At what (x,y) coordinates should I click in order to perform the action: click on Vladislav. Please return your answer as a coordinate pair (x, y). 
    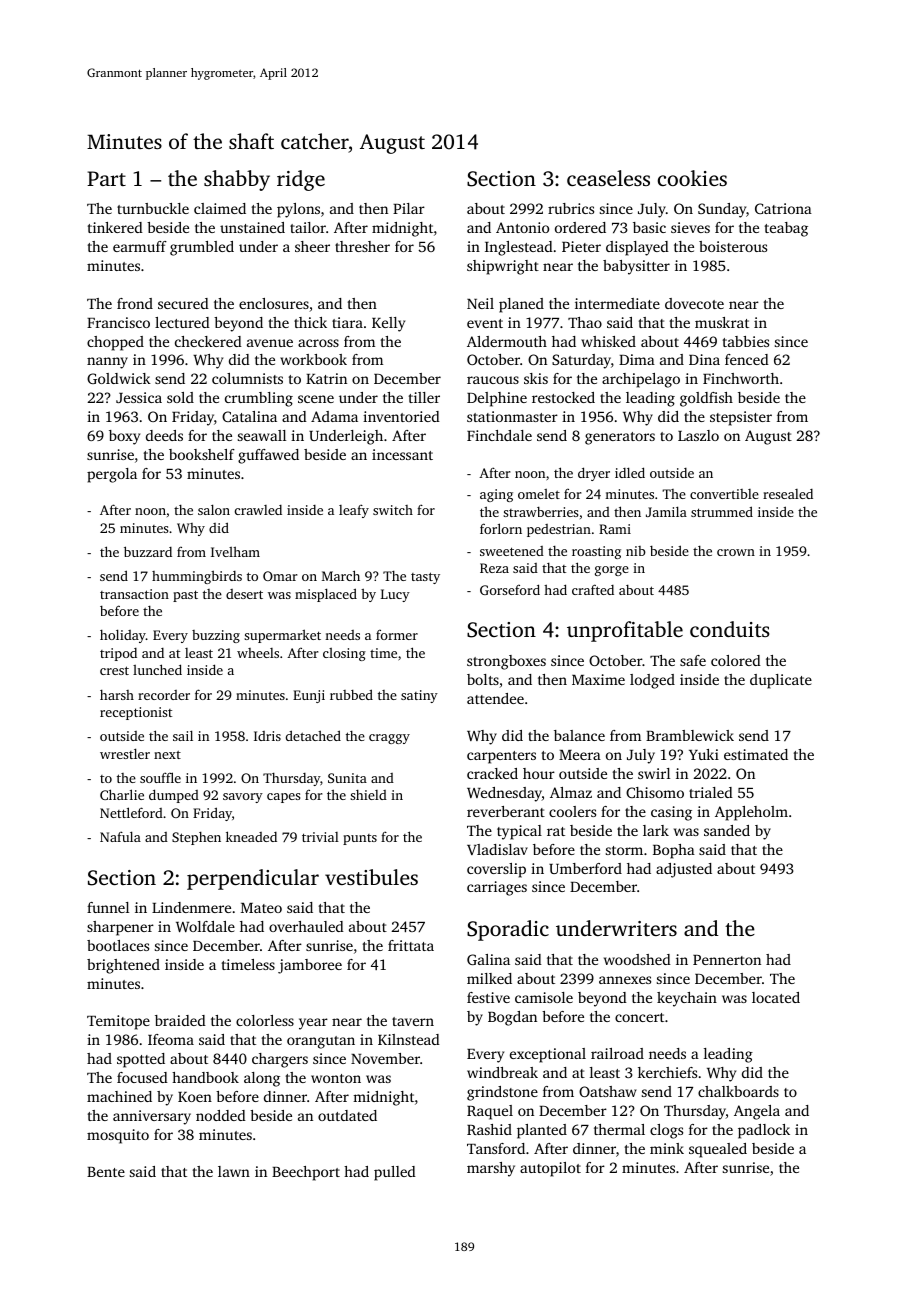
    Looking at the image, I should click on (497, 849).
